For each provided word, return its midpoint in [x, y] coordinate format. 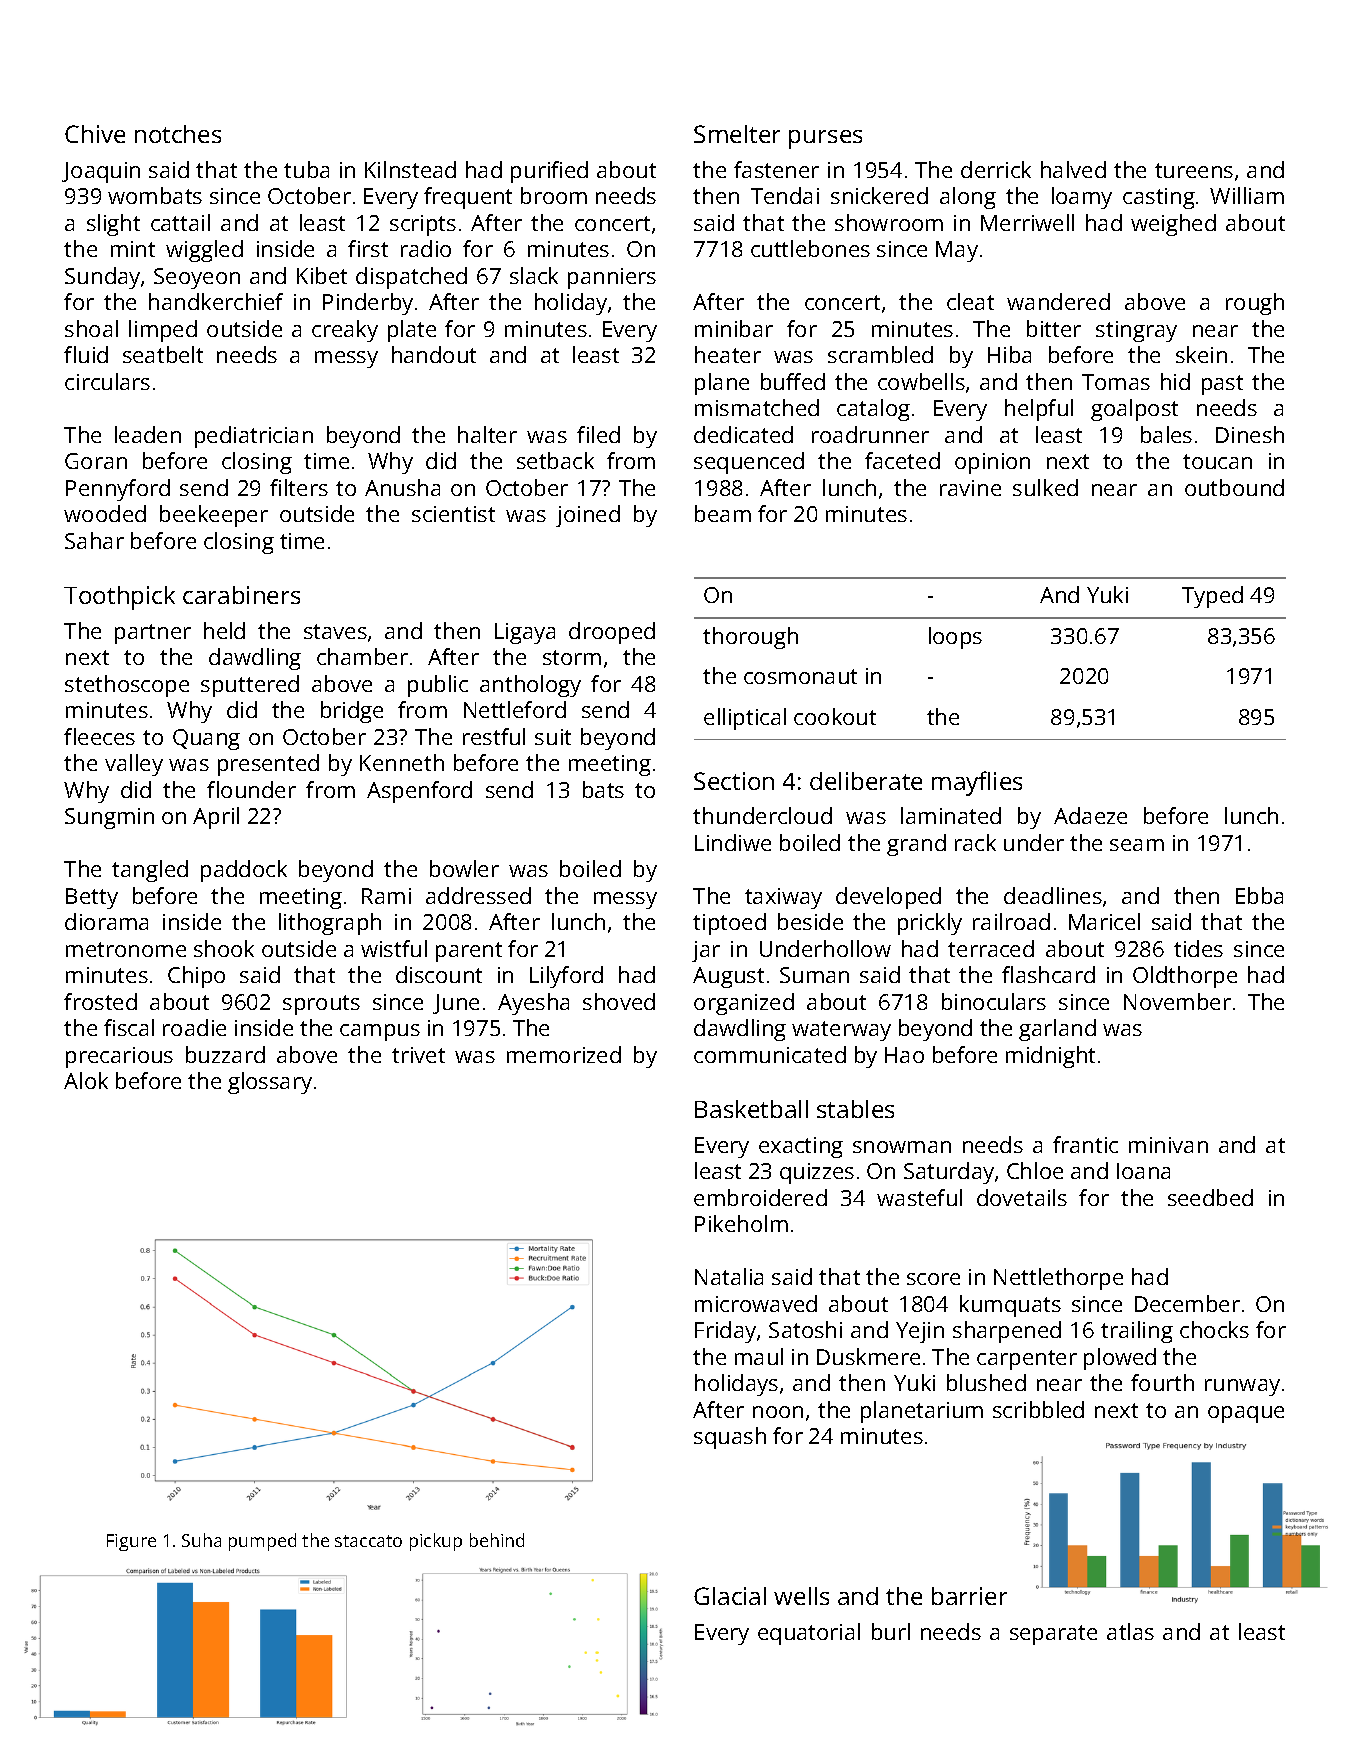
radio [426, 248]
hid [1175, 381]
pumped [262, 1542]
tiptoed [729, 924]
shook [224, 948]
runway [1242, 1387]
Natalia [729, 1276]
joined [588, 516]
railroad [1011, 921]
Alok [86, 1080]
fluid [86, 354]
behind [497, 1540]
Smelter [737, 134]
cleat [970, 301]
